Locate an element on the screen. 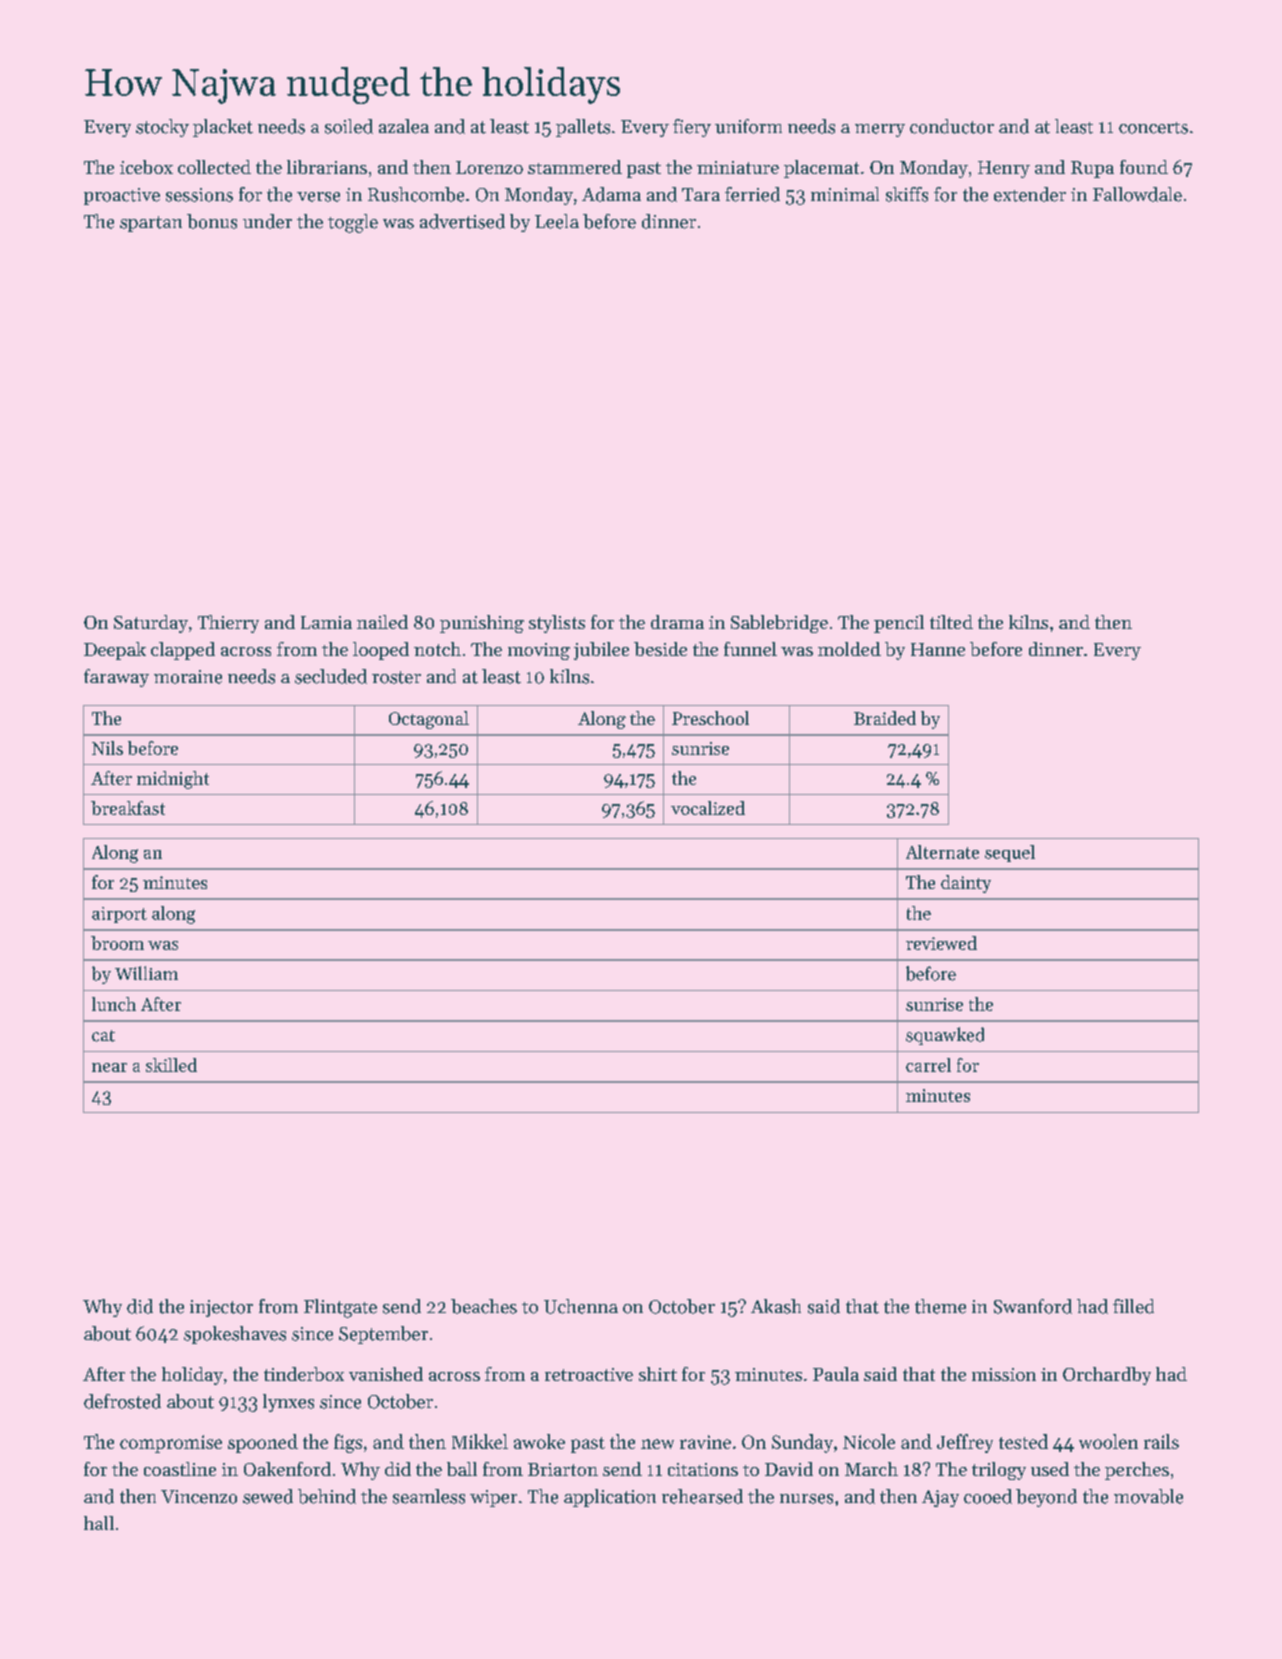 The width and height of the screenshot is (1282, 1659). librarians is located at coordinates (327, 167).
